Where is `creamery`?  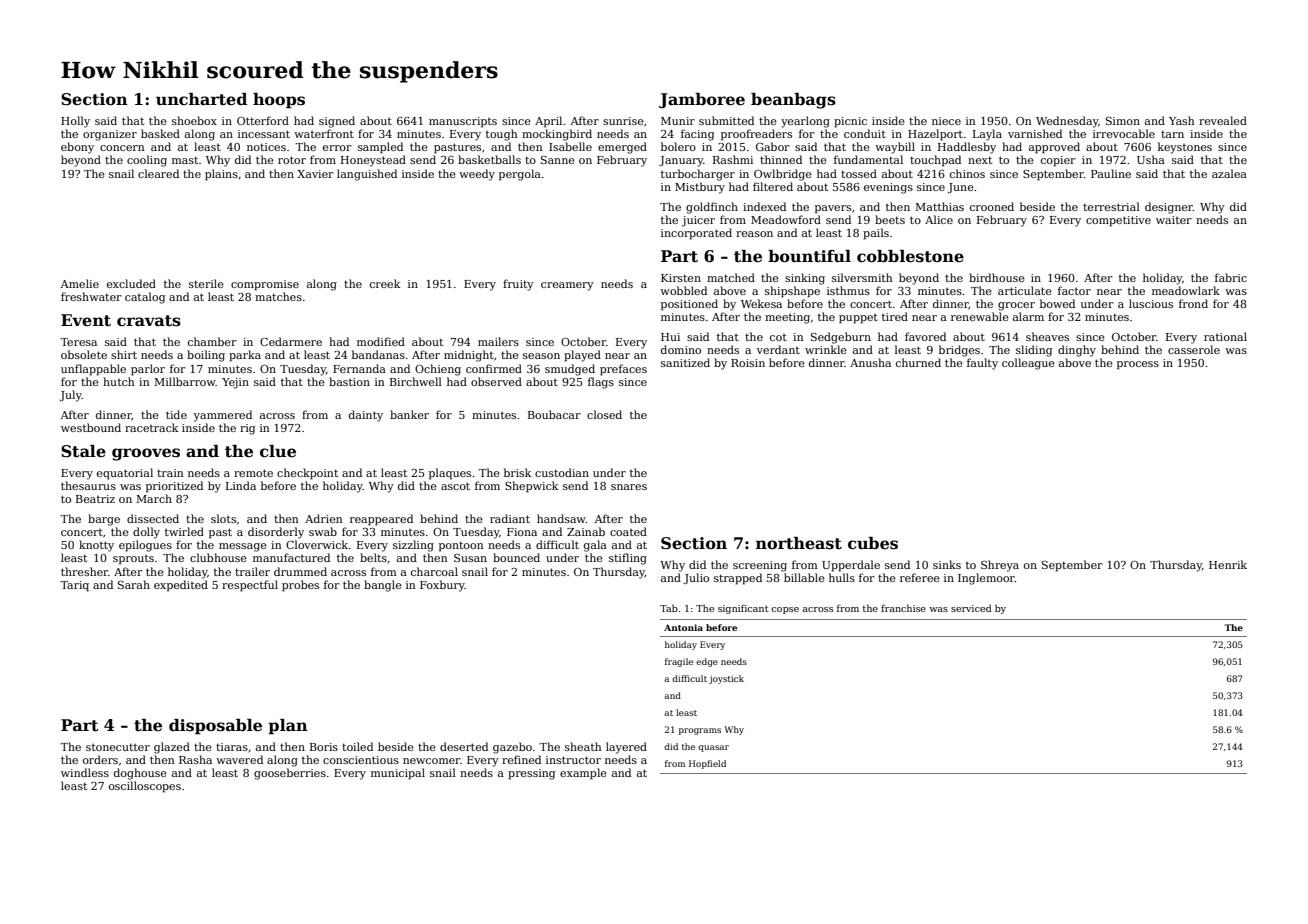
creamery is located at coordinates (567, 286).
